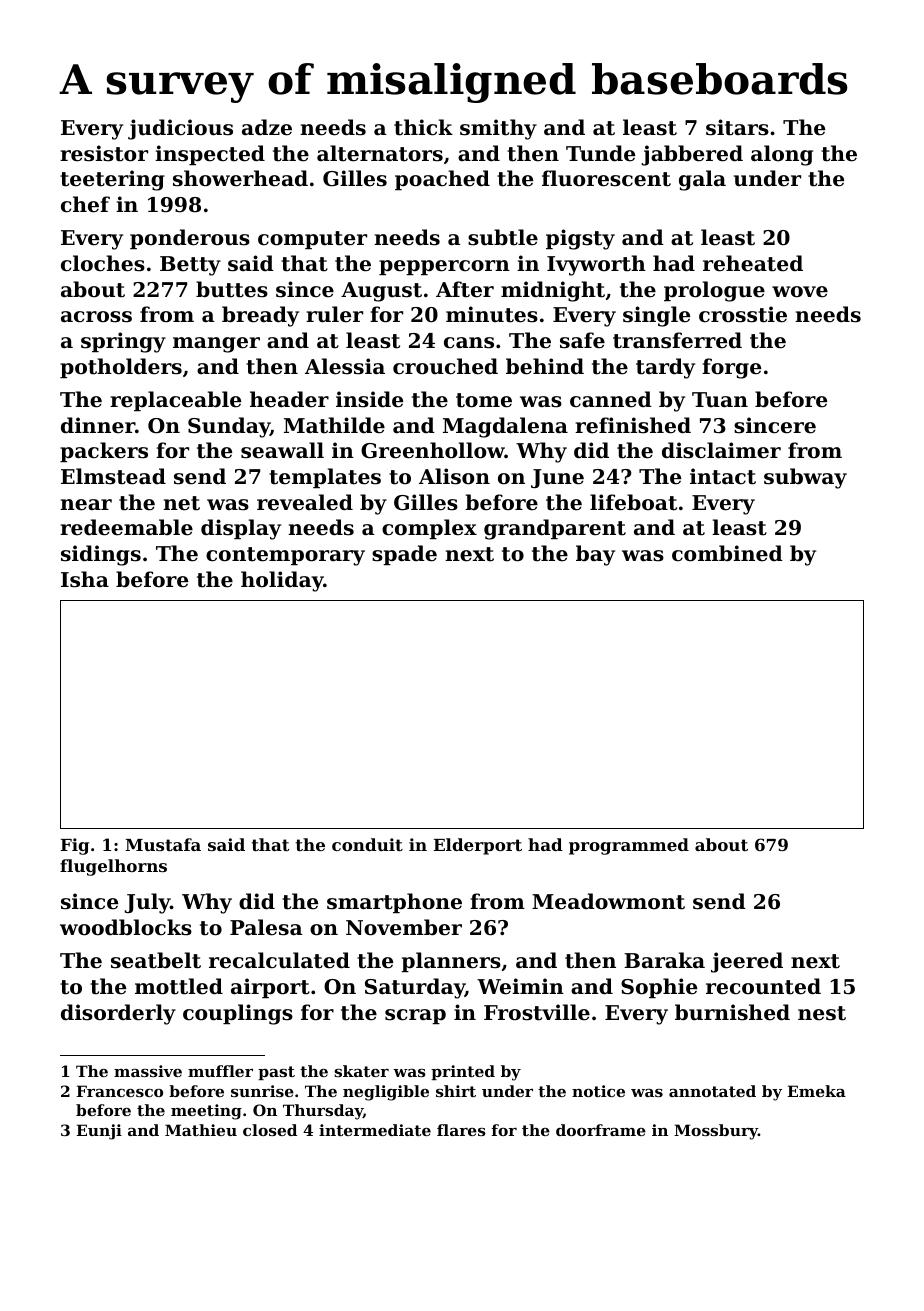 The image size is (924, 1311). I want to click on resistor, so click(104, 153).
